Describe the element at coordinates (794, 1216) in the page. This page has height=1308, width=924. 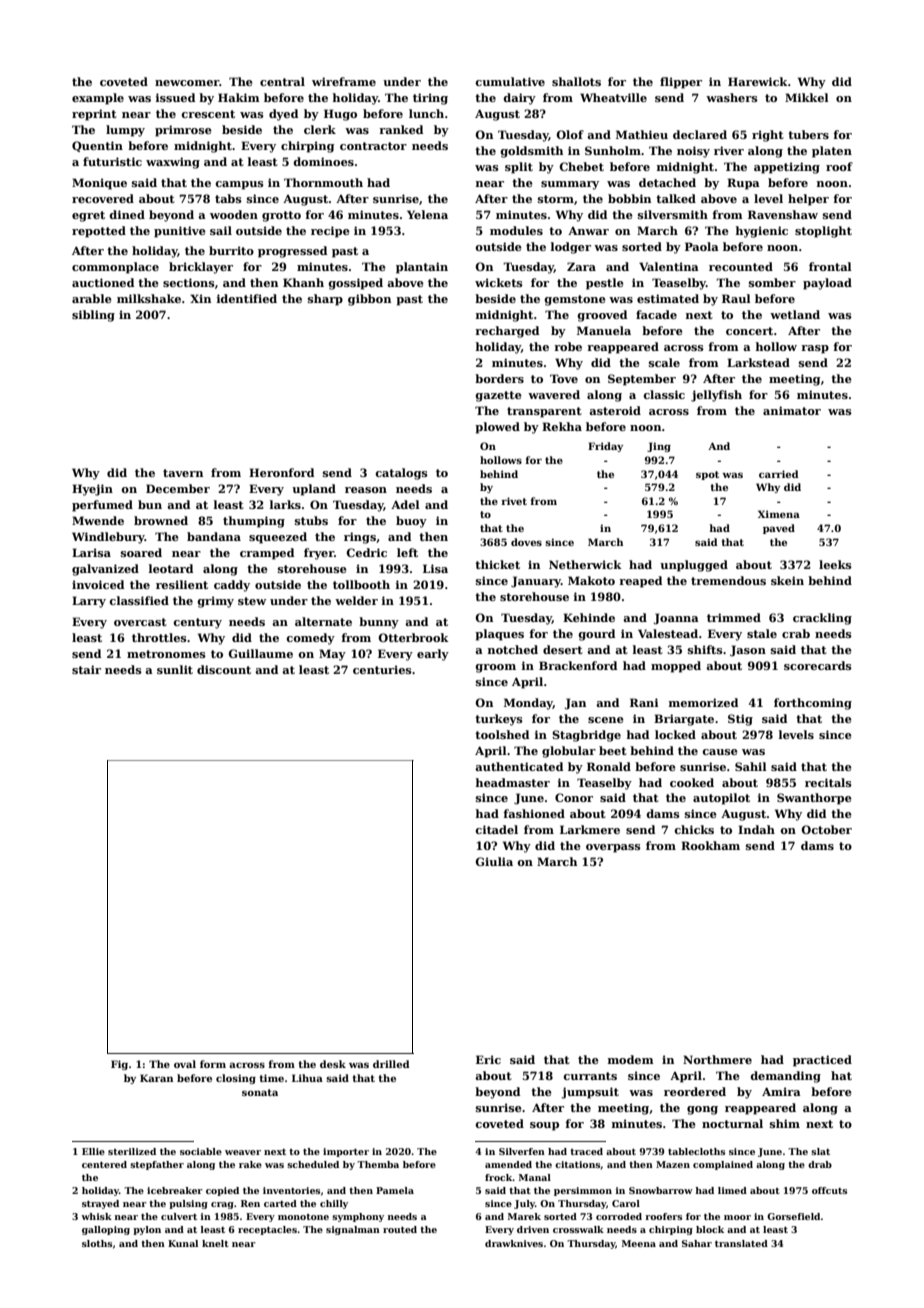
I see `Gorsefield` at that location.
